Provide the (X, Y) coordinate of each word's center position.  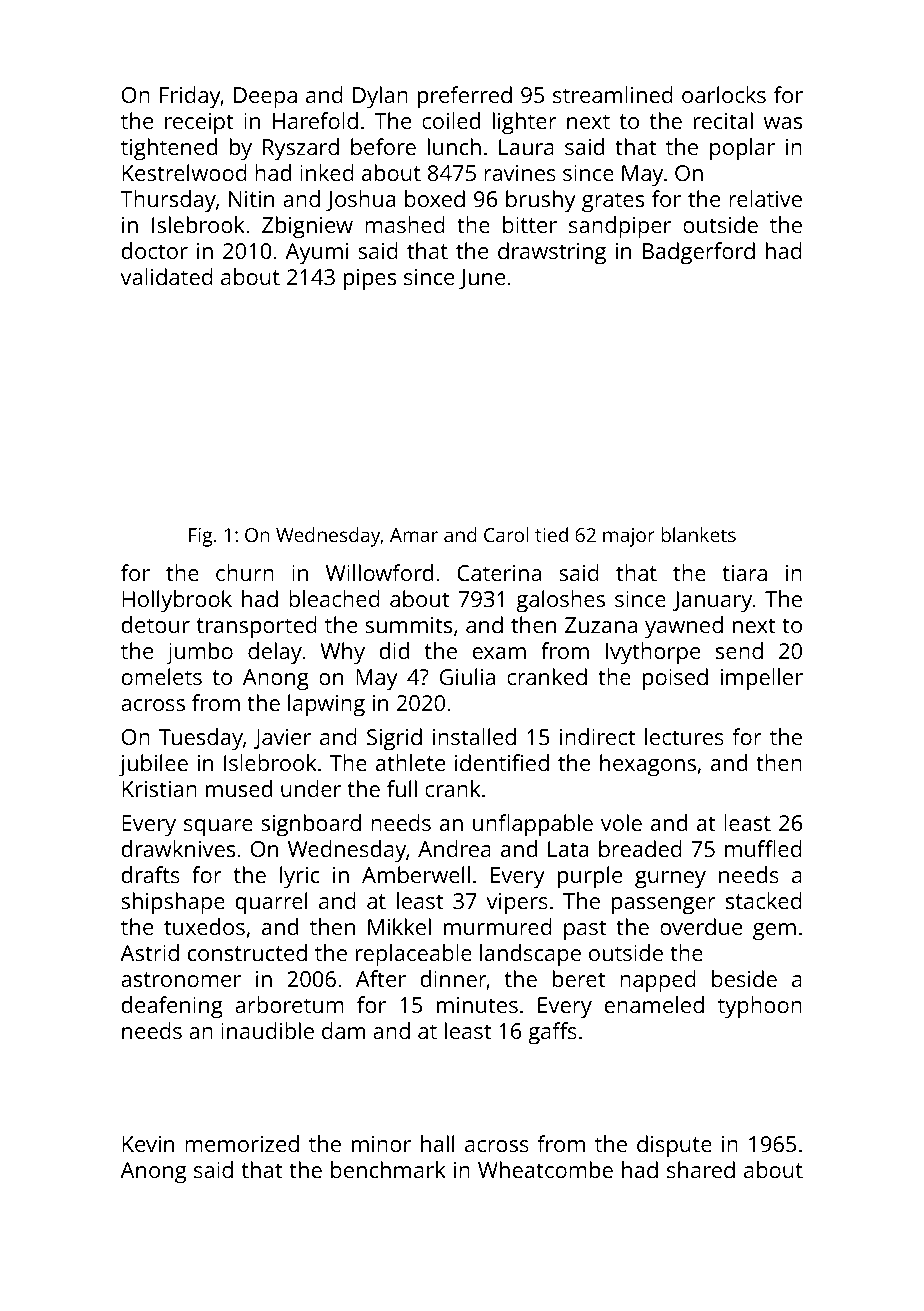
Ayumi (316, 254)
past (585, 930)
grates (613, 202)
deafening (172, 1007)
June (482, 279)
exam (499, 653)
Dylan (380, 97)
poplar (742, 149)
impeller (762, 679)
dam (343, 1030)
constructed (247, 952)
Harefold (315, 120)
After (381, 978)
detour (155, 624)
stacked (764, 900)
